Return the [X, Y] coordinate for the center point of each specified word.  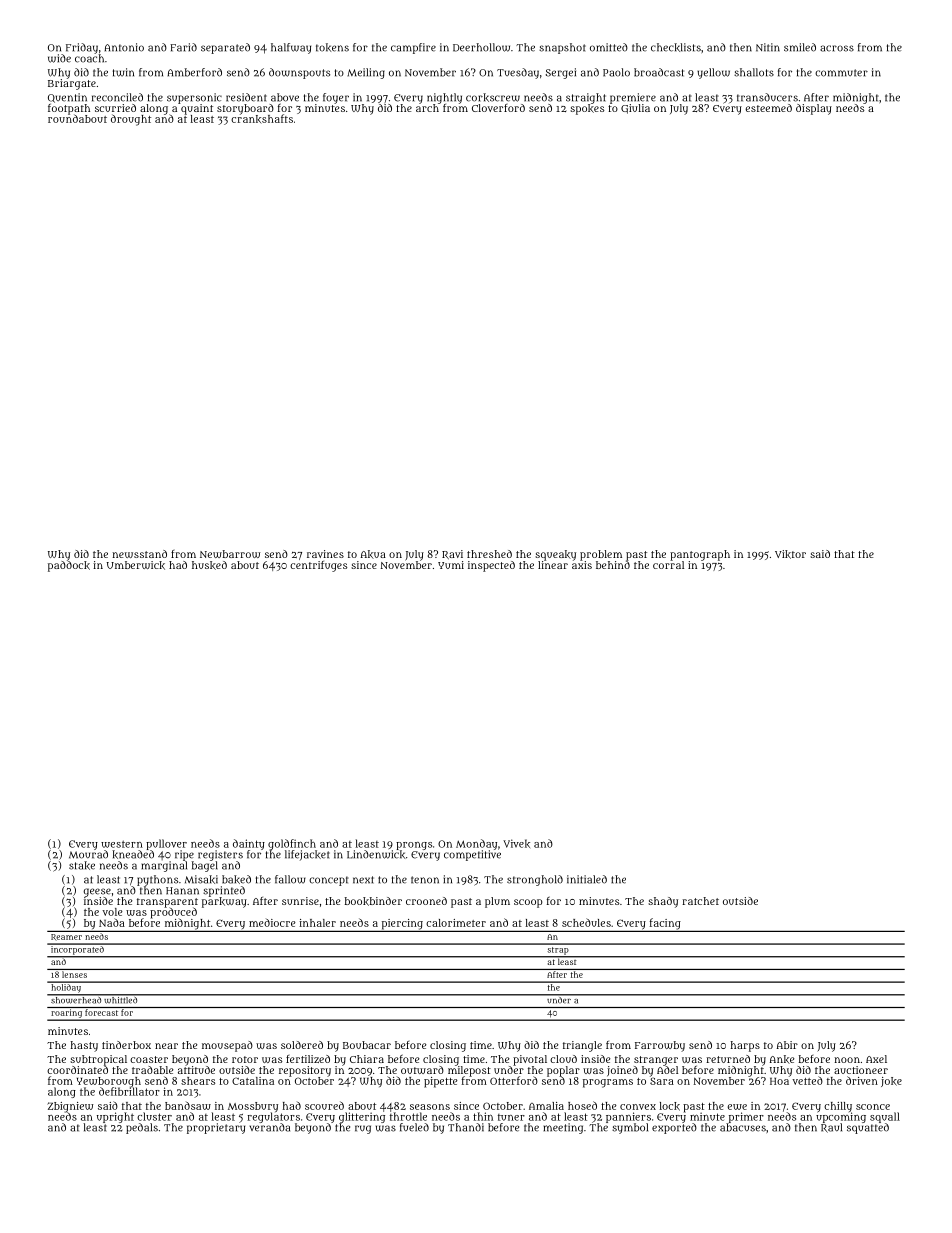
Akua [373, 554]
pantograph [700, 555]
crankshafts [262, 119]
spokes [587, 109]
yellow [713, 73]
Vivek [516, 843]
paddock [69, 566]
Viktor [790, 554]
